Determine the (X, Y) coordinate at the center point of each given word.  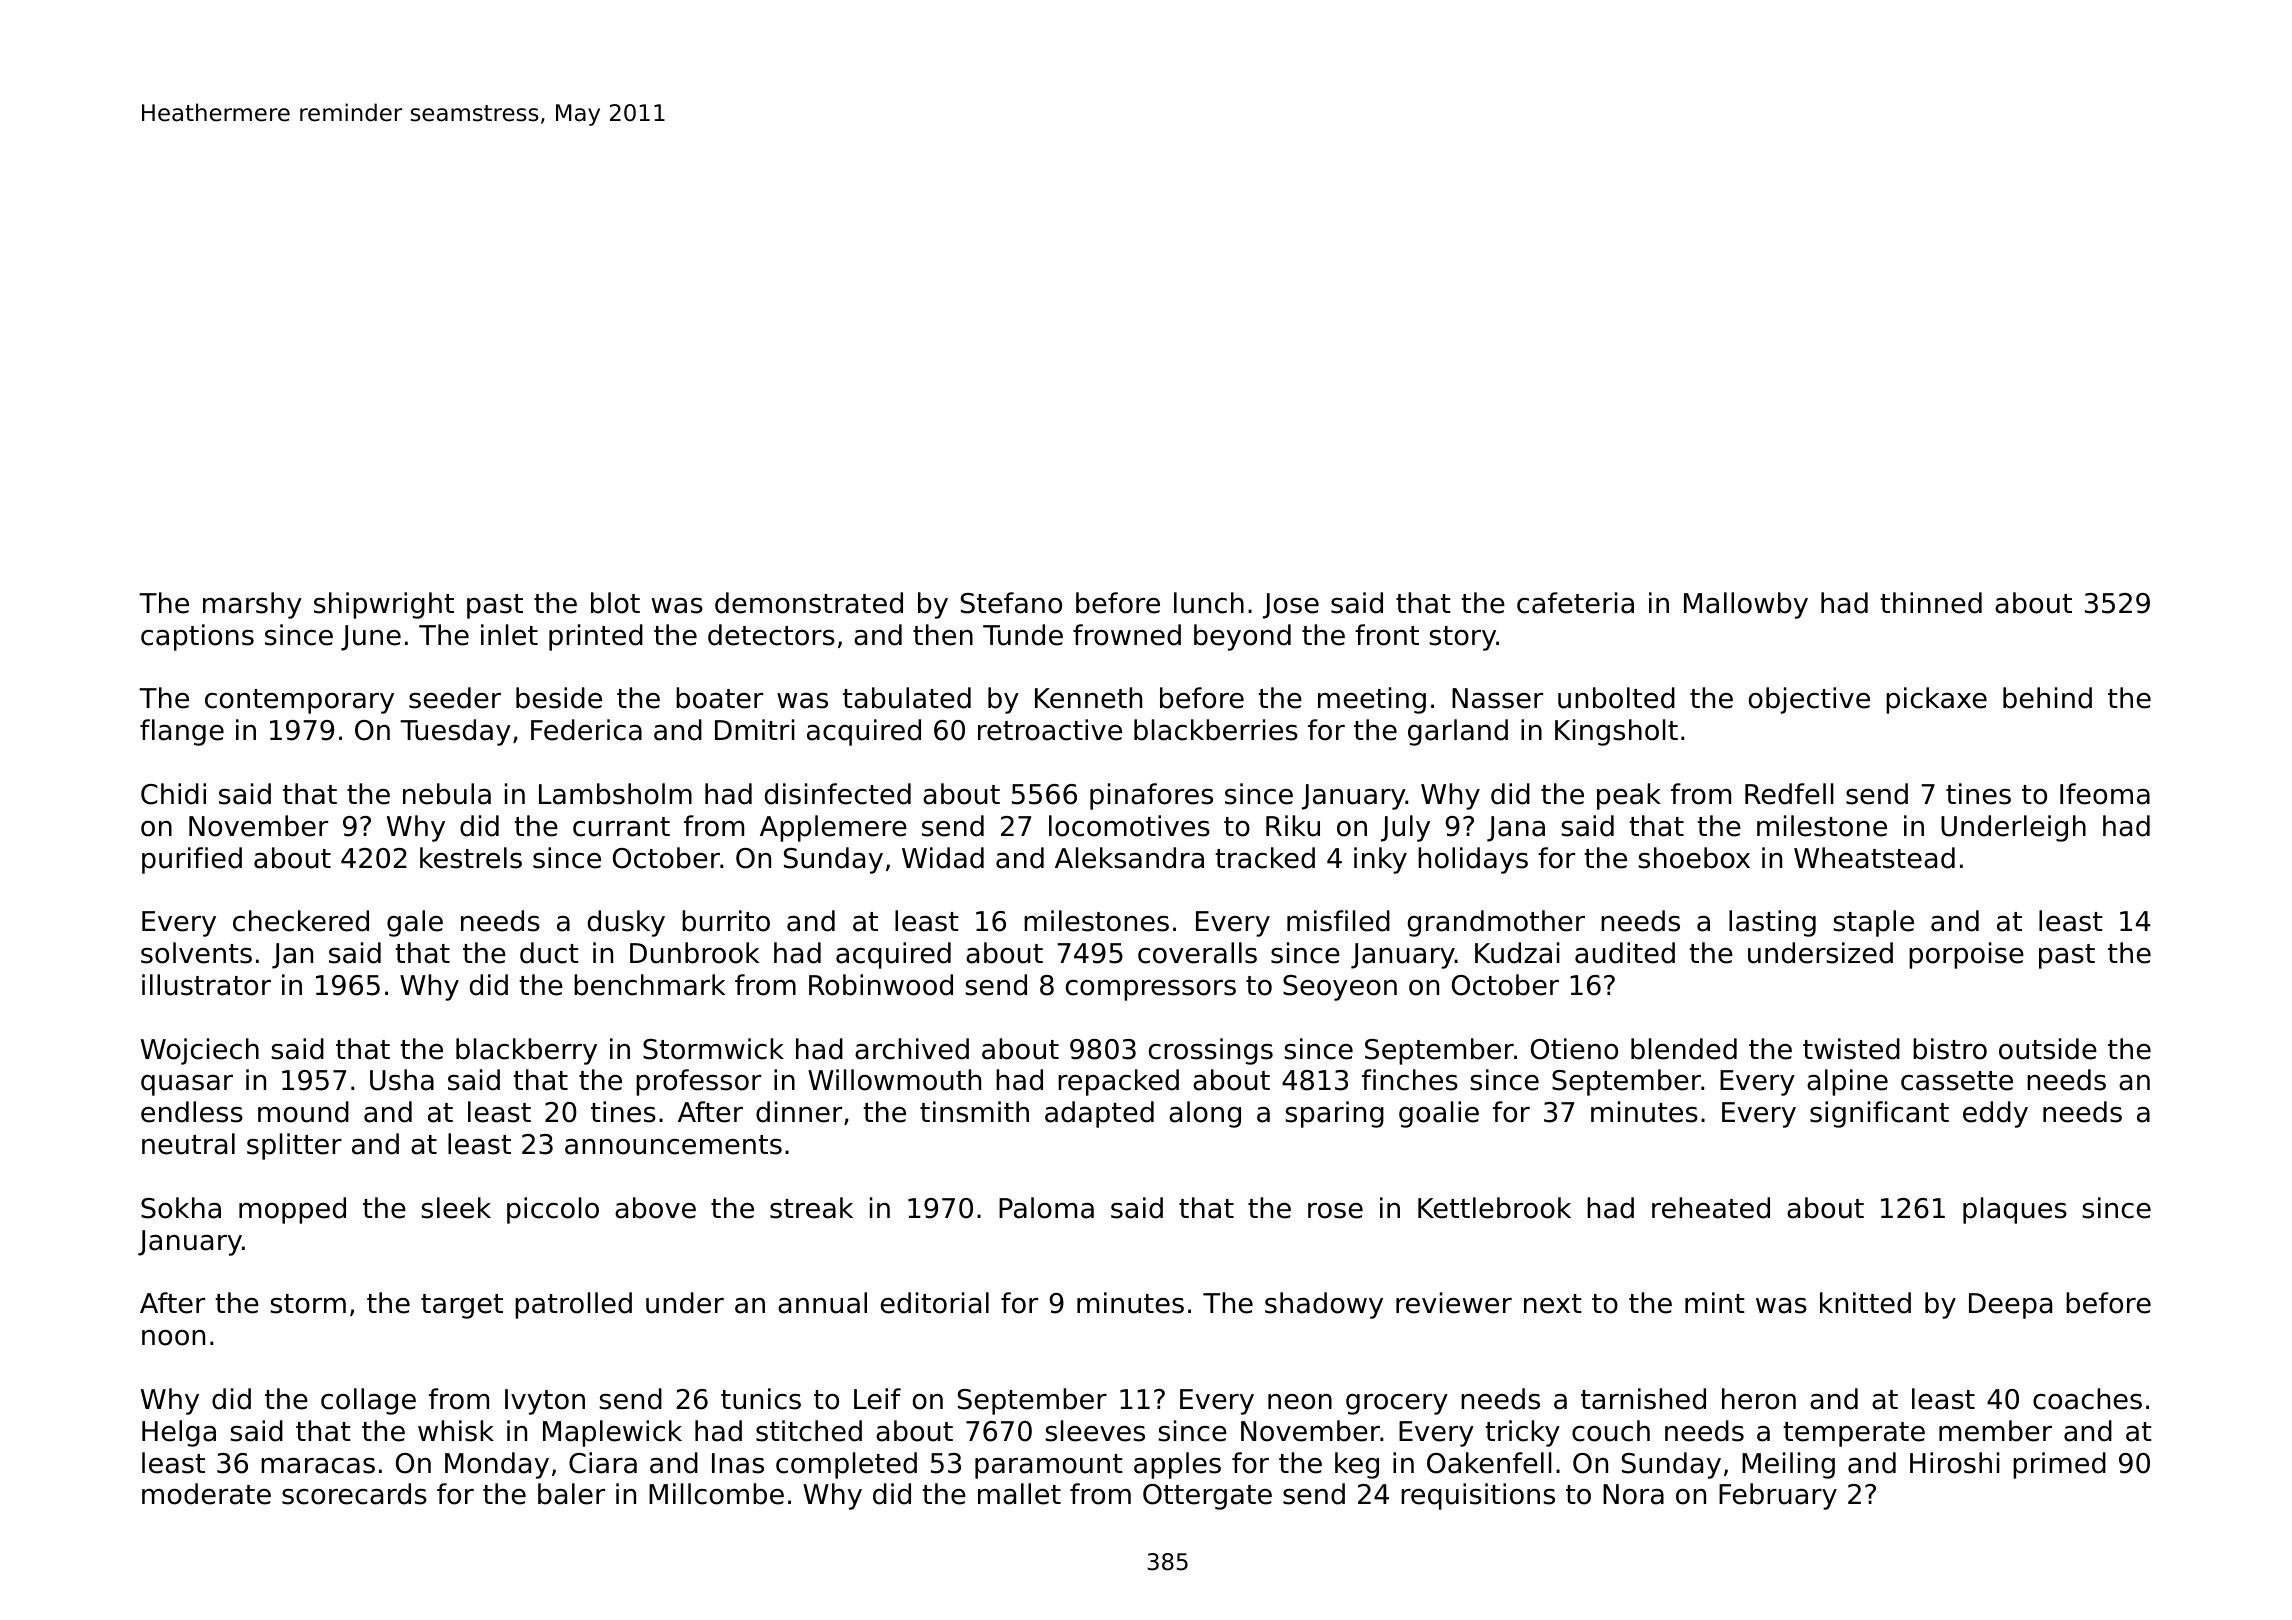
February (1778, 1496)
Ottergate (1207, 1497)
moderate (206, 1494)
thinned (1931, 603)
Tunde (1023, 635)
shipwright (384, 605)
